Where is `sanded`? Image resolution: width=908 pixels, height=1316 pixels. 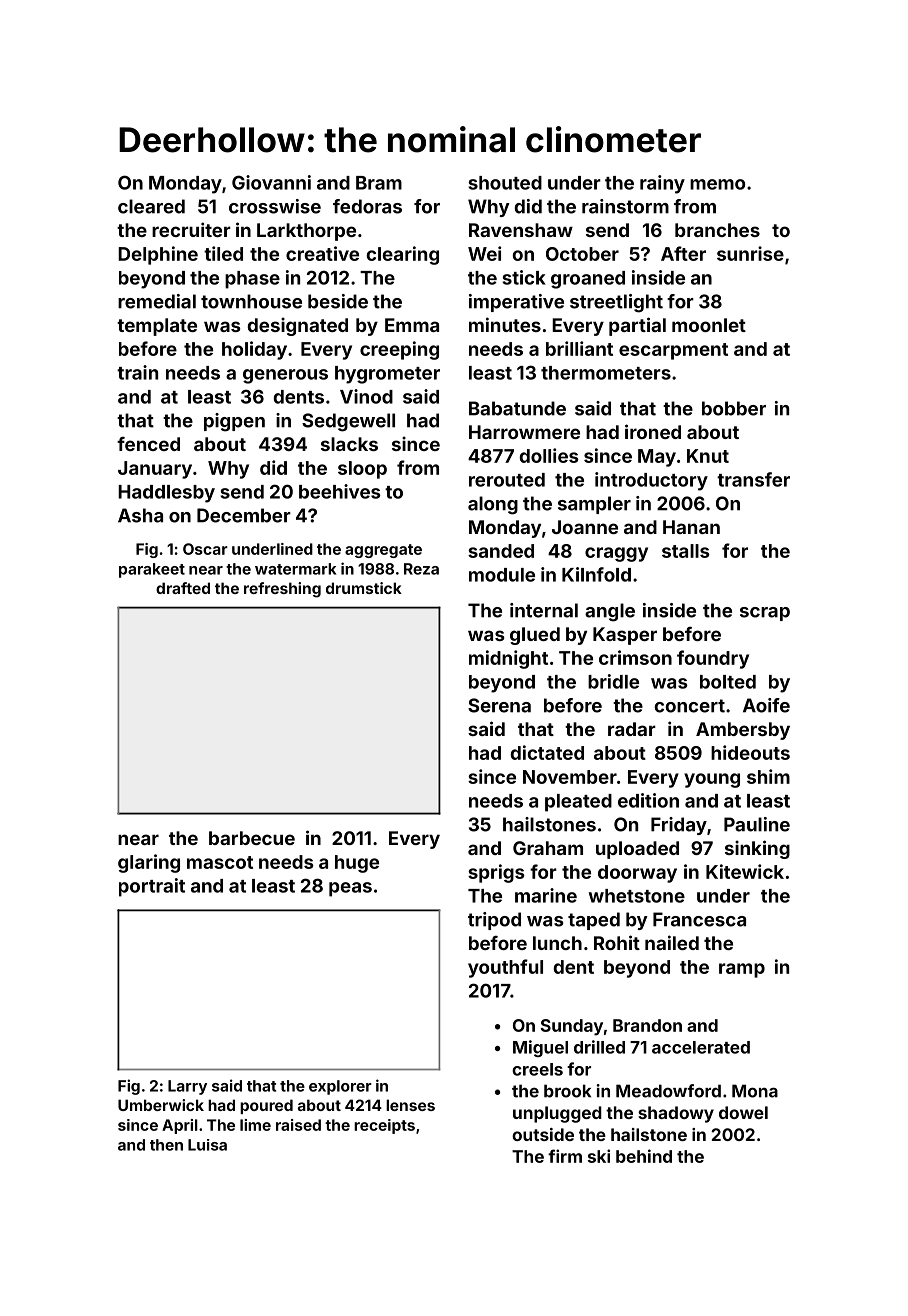 sanded is located at coordinates (501, 551).
